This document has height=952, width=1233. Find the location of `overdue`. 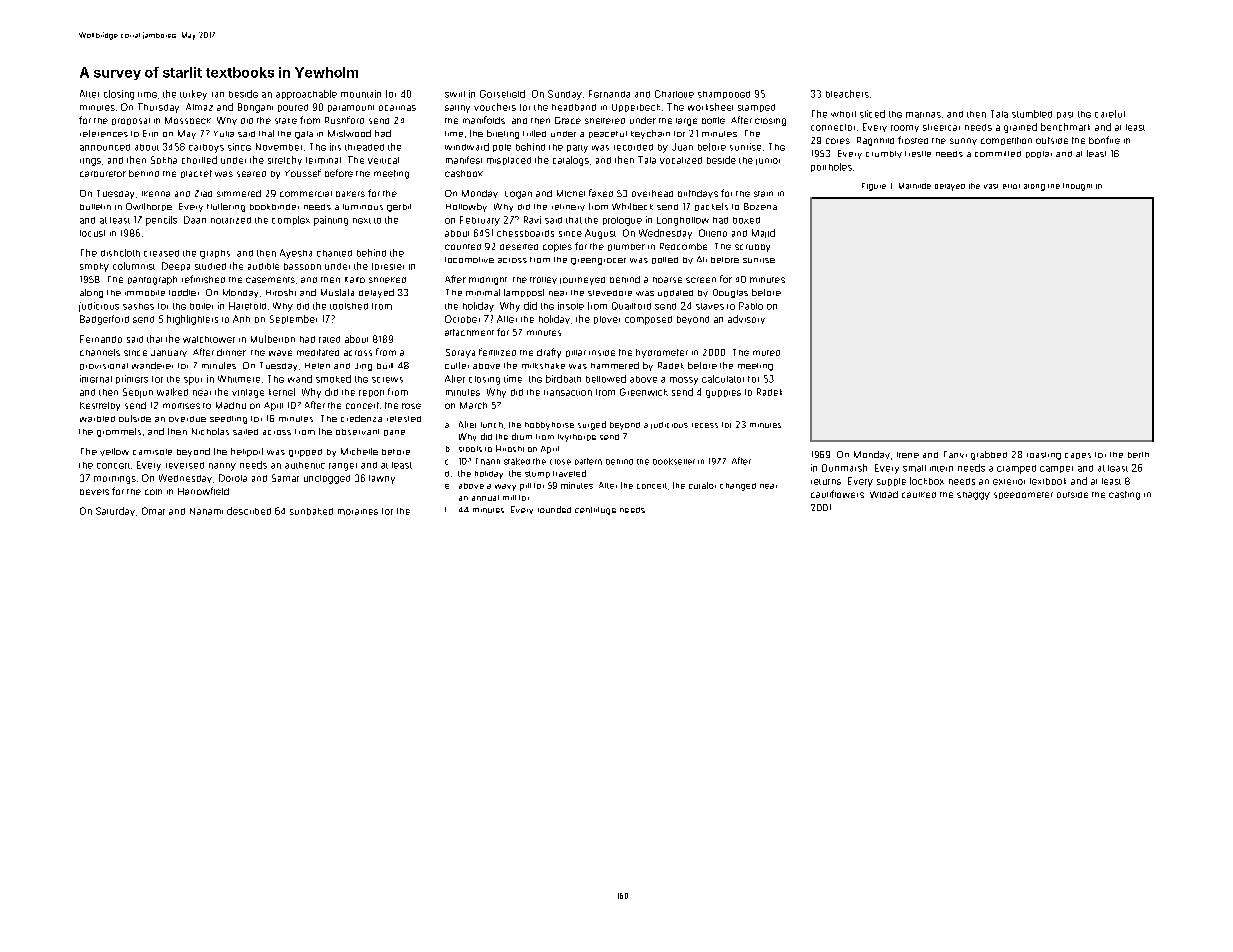

overdue is located at coordinates (187, 419).
